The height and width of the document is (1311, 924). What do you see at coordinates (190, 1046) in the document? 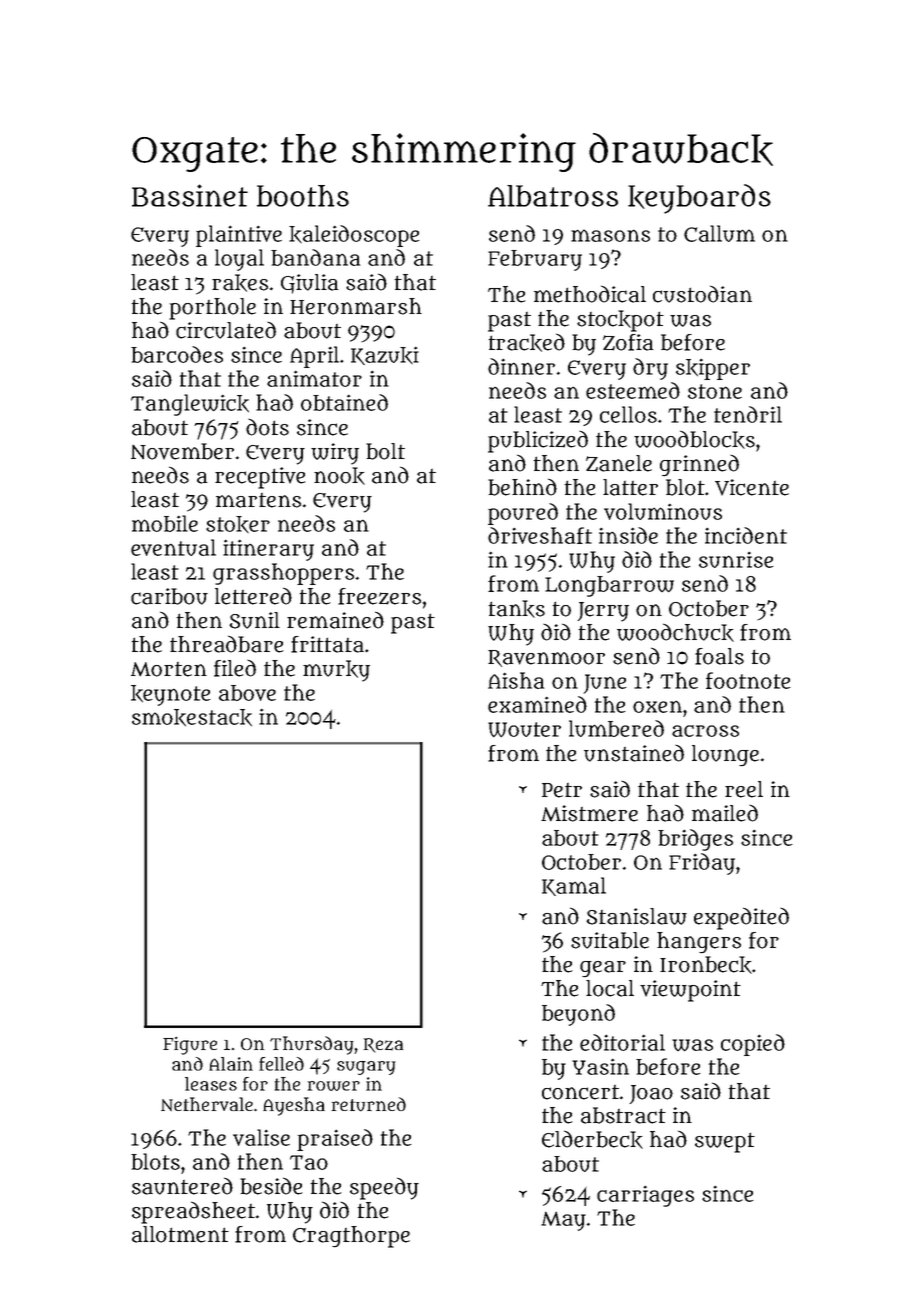
I see `Figure` at bounding box center [190, 1046].
